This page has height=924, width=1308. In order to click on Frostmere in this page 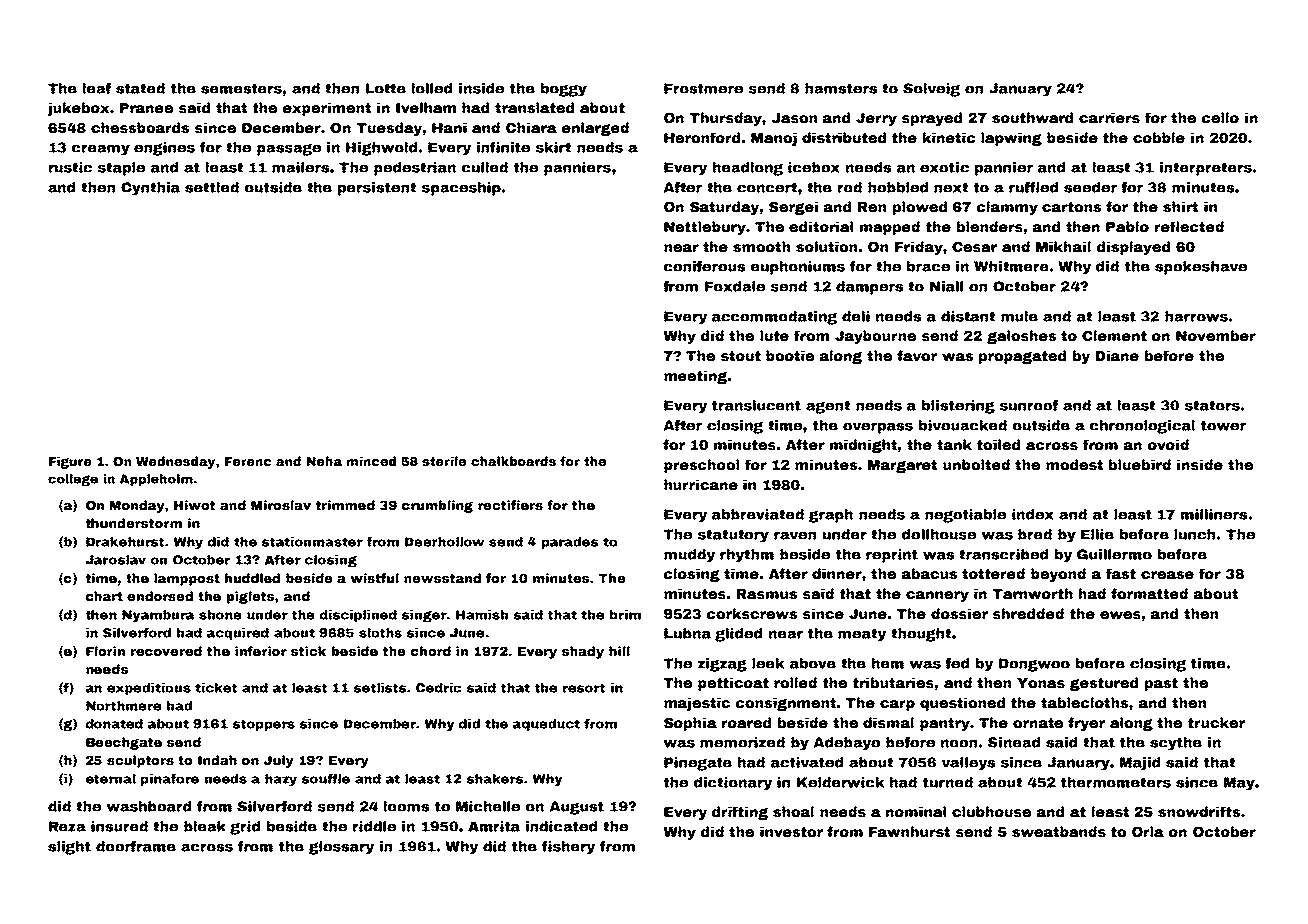, I will do `click(703, 88)`.
